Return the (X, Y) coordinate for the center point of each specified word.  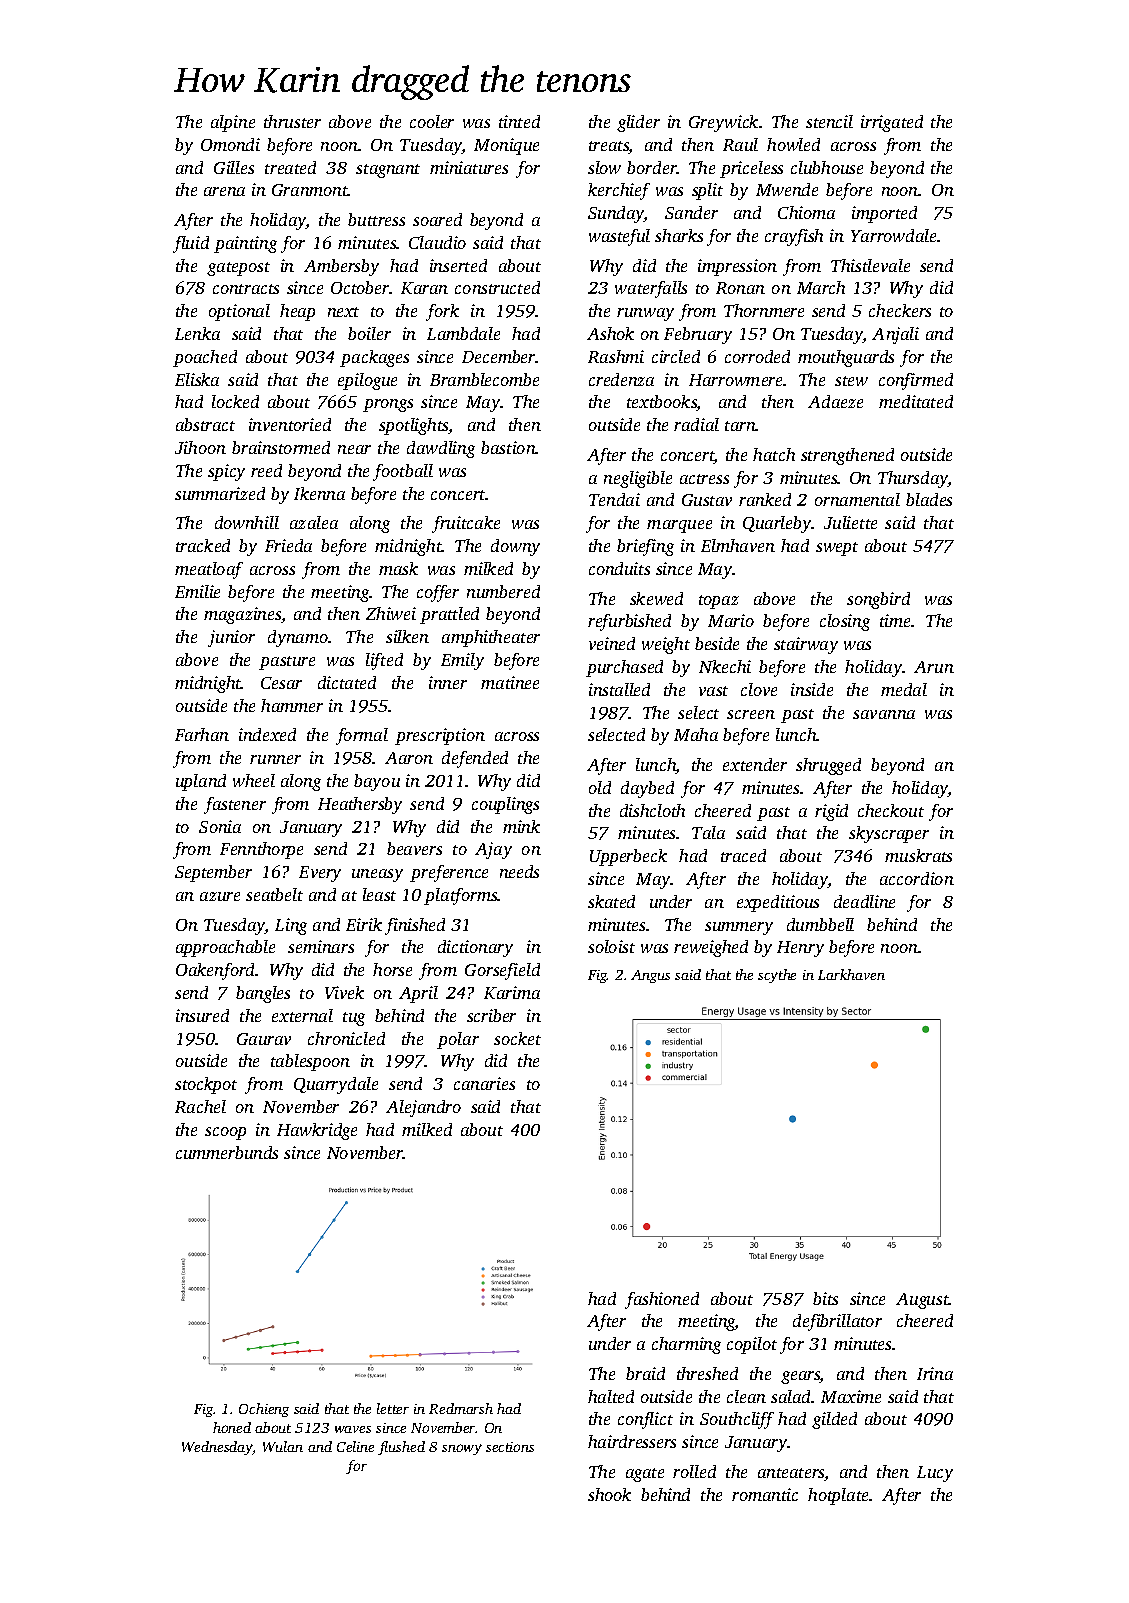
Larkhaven (851, 974)
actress (704, 479)
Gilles (234, 167)
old (600, 787)
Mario (731, 620)
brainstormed (281, 447)
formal (362, 736)
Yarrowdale (893, 235)
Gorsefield (502, 971)
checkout (891, 810)
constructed (497, 287)
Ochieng (264, 1410)
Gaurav (264, 1039)
